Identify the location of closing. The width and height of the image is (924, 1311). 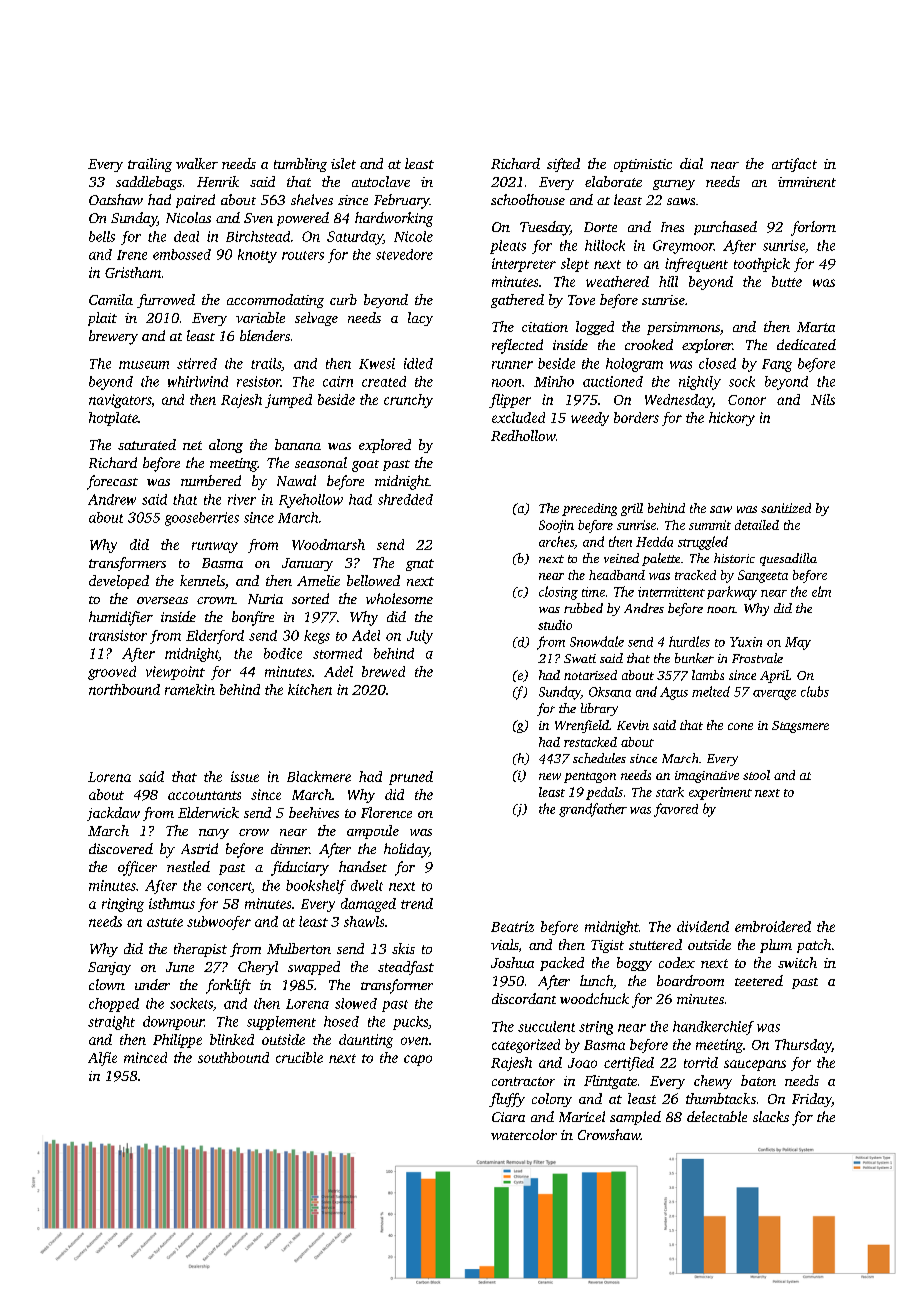
(558, 593).
